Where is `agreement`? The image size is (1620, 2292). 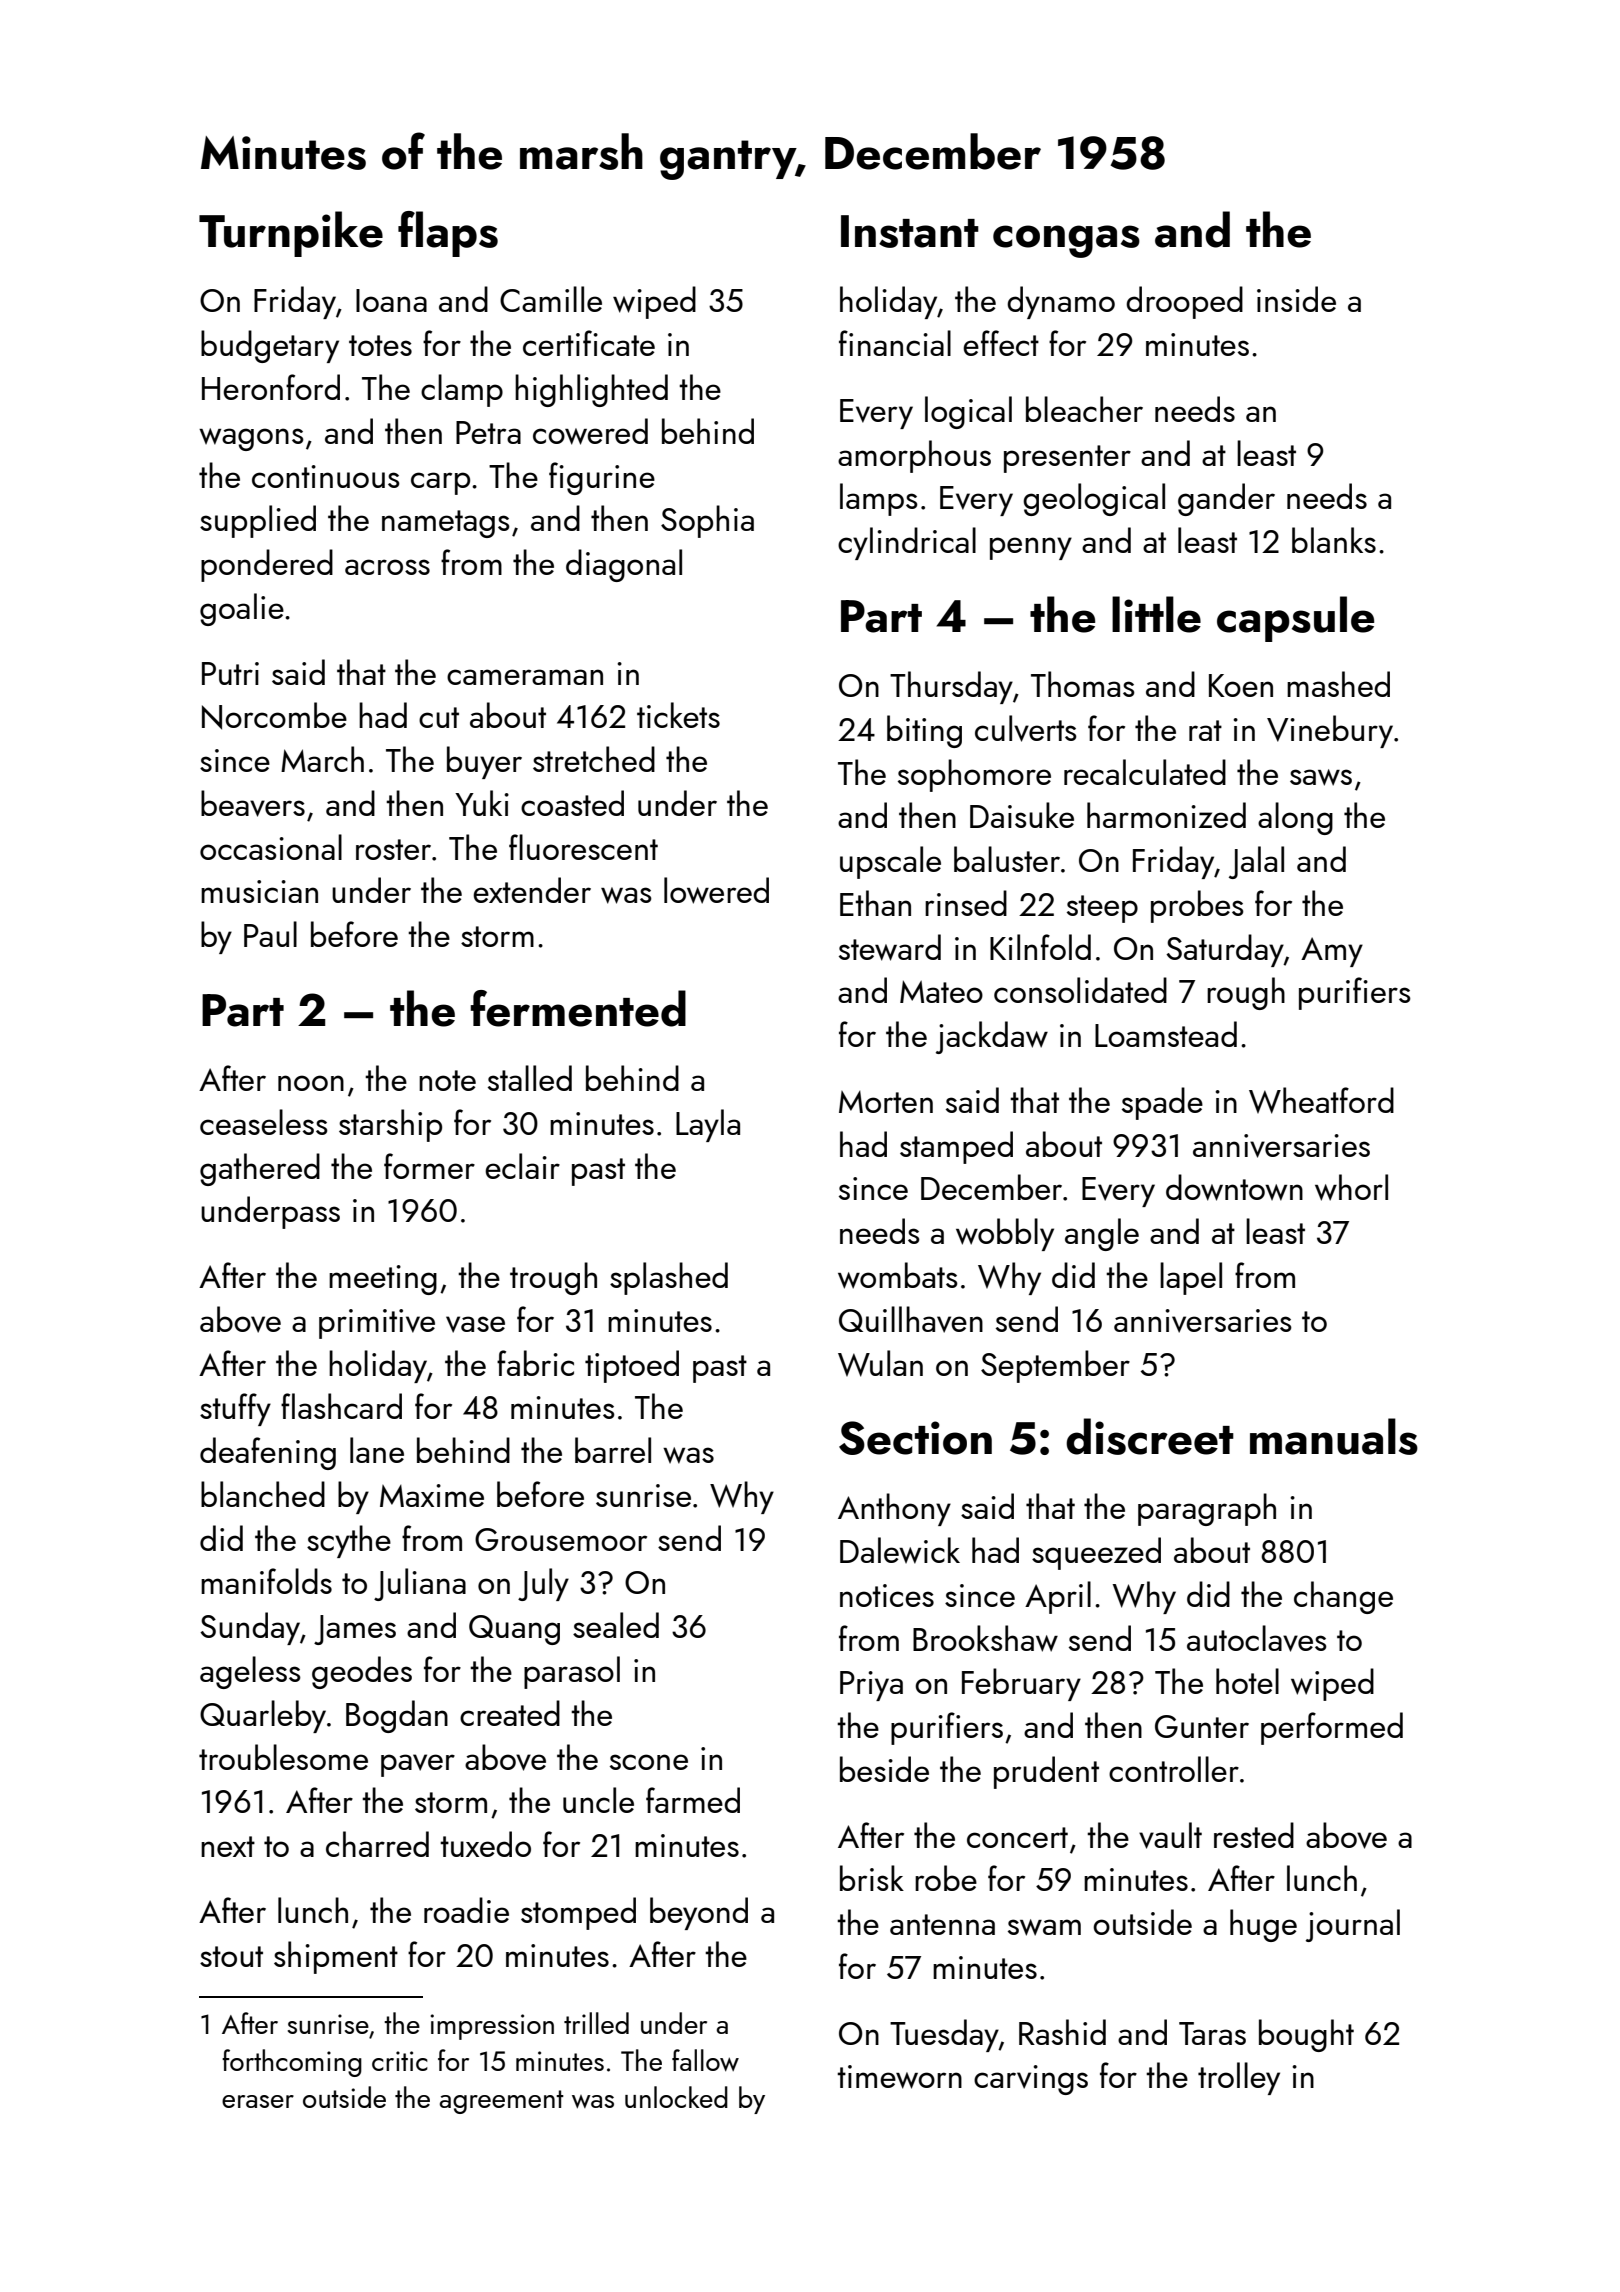
agreement is located at coordinates (502, 2102).
